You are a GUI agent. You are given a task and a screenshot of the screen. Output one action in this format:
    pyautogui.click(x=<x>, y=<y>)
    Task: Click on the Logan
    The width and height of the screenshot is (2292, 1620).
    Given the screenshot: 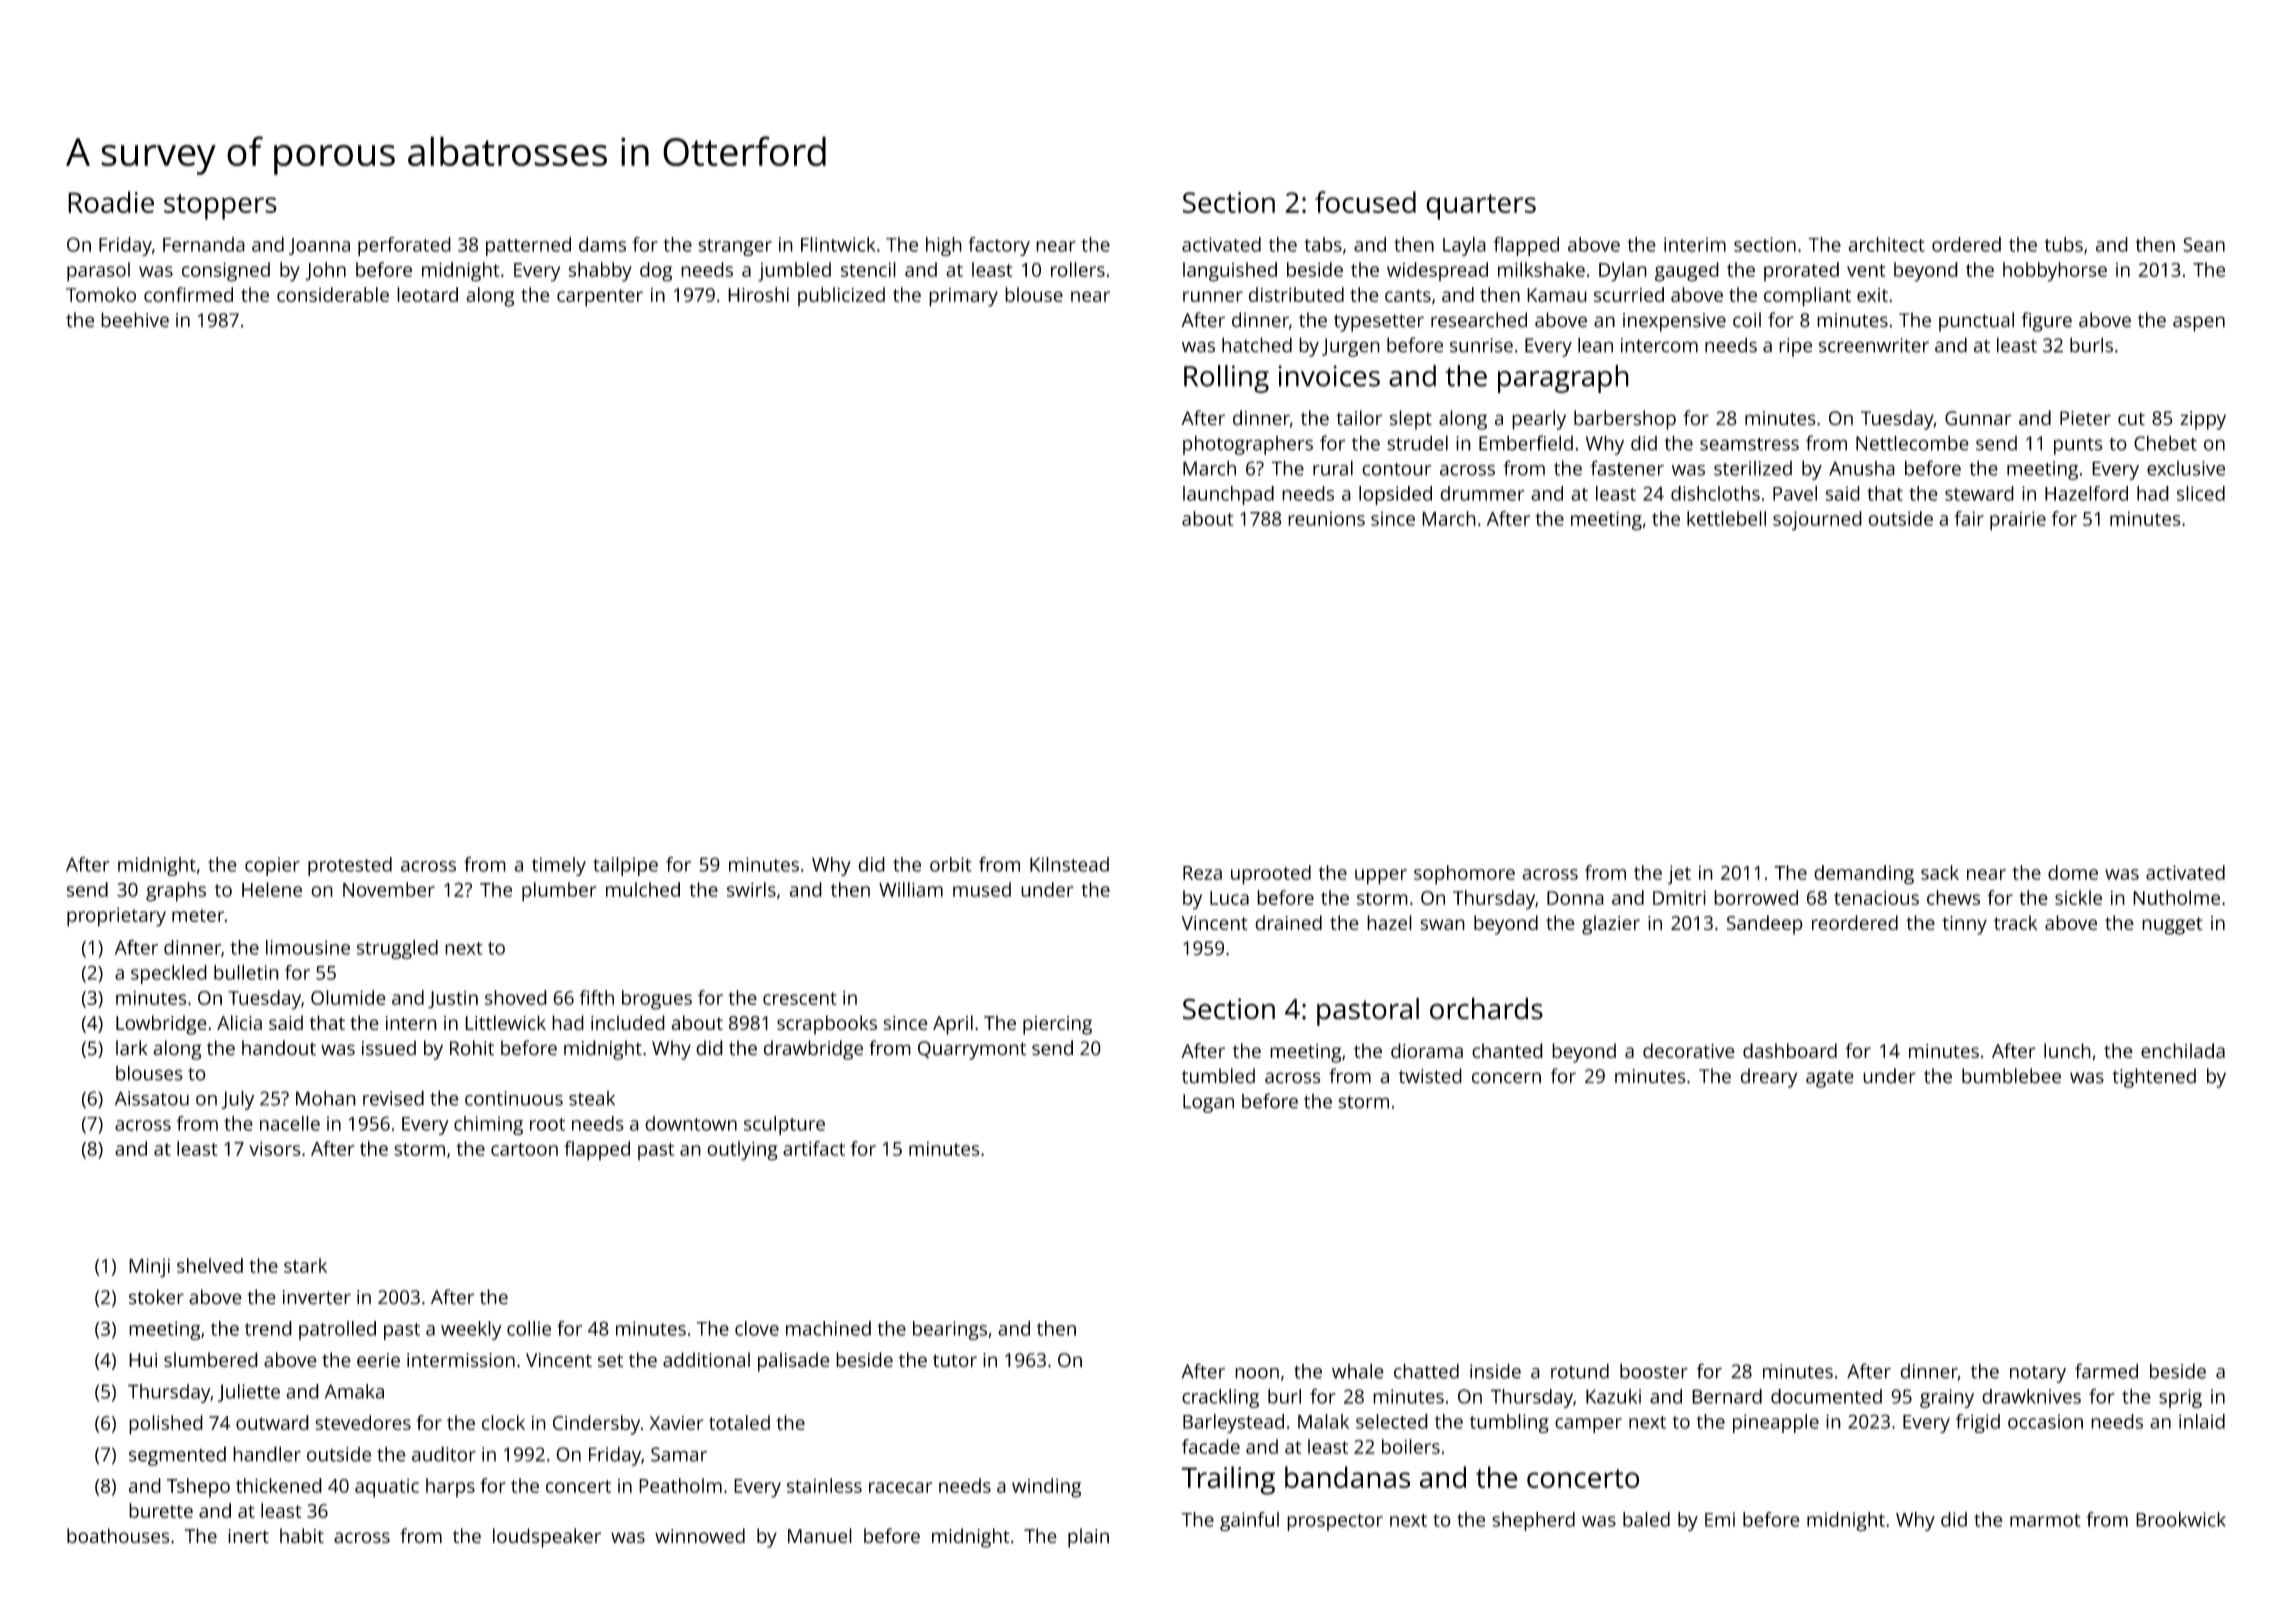 What is the action you would take?
    pyautogui.click(x=1208, y=1103)
